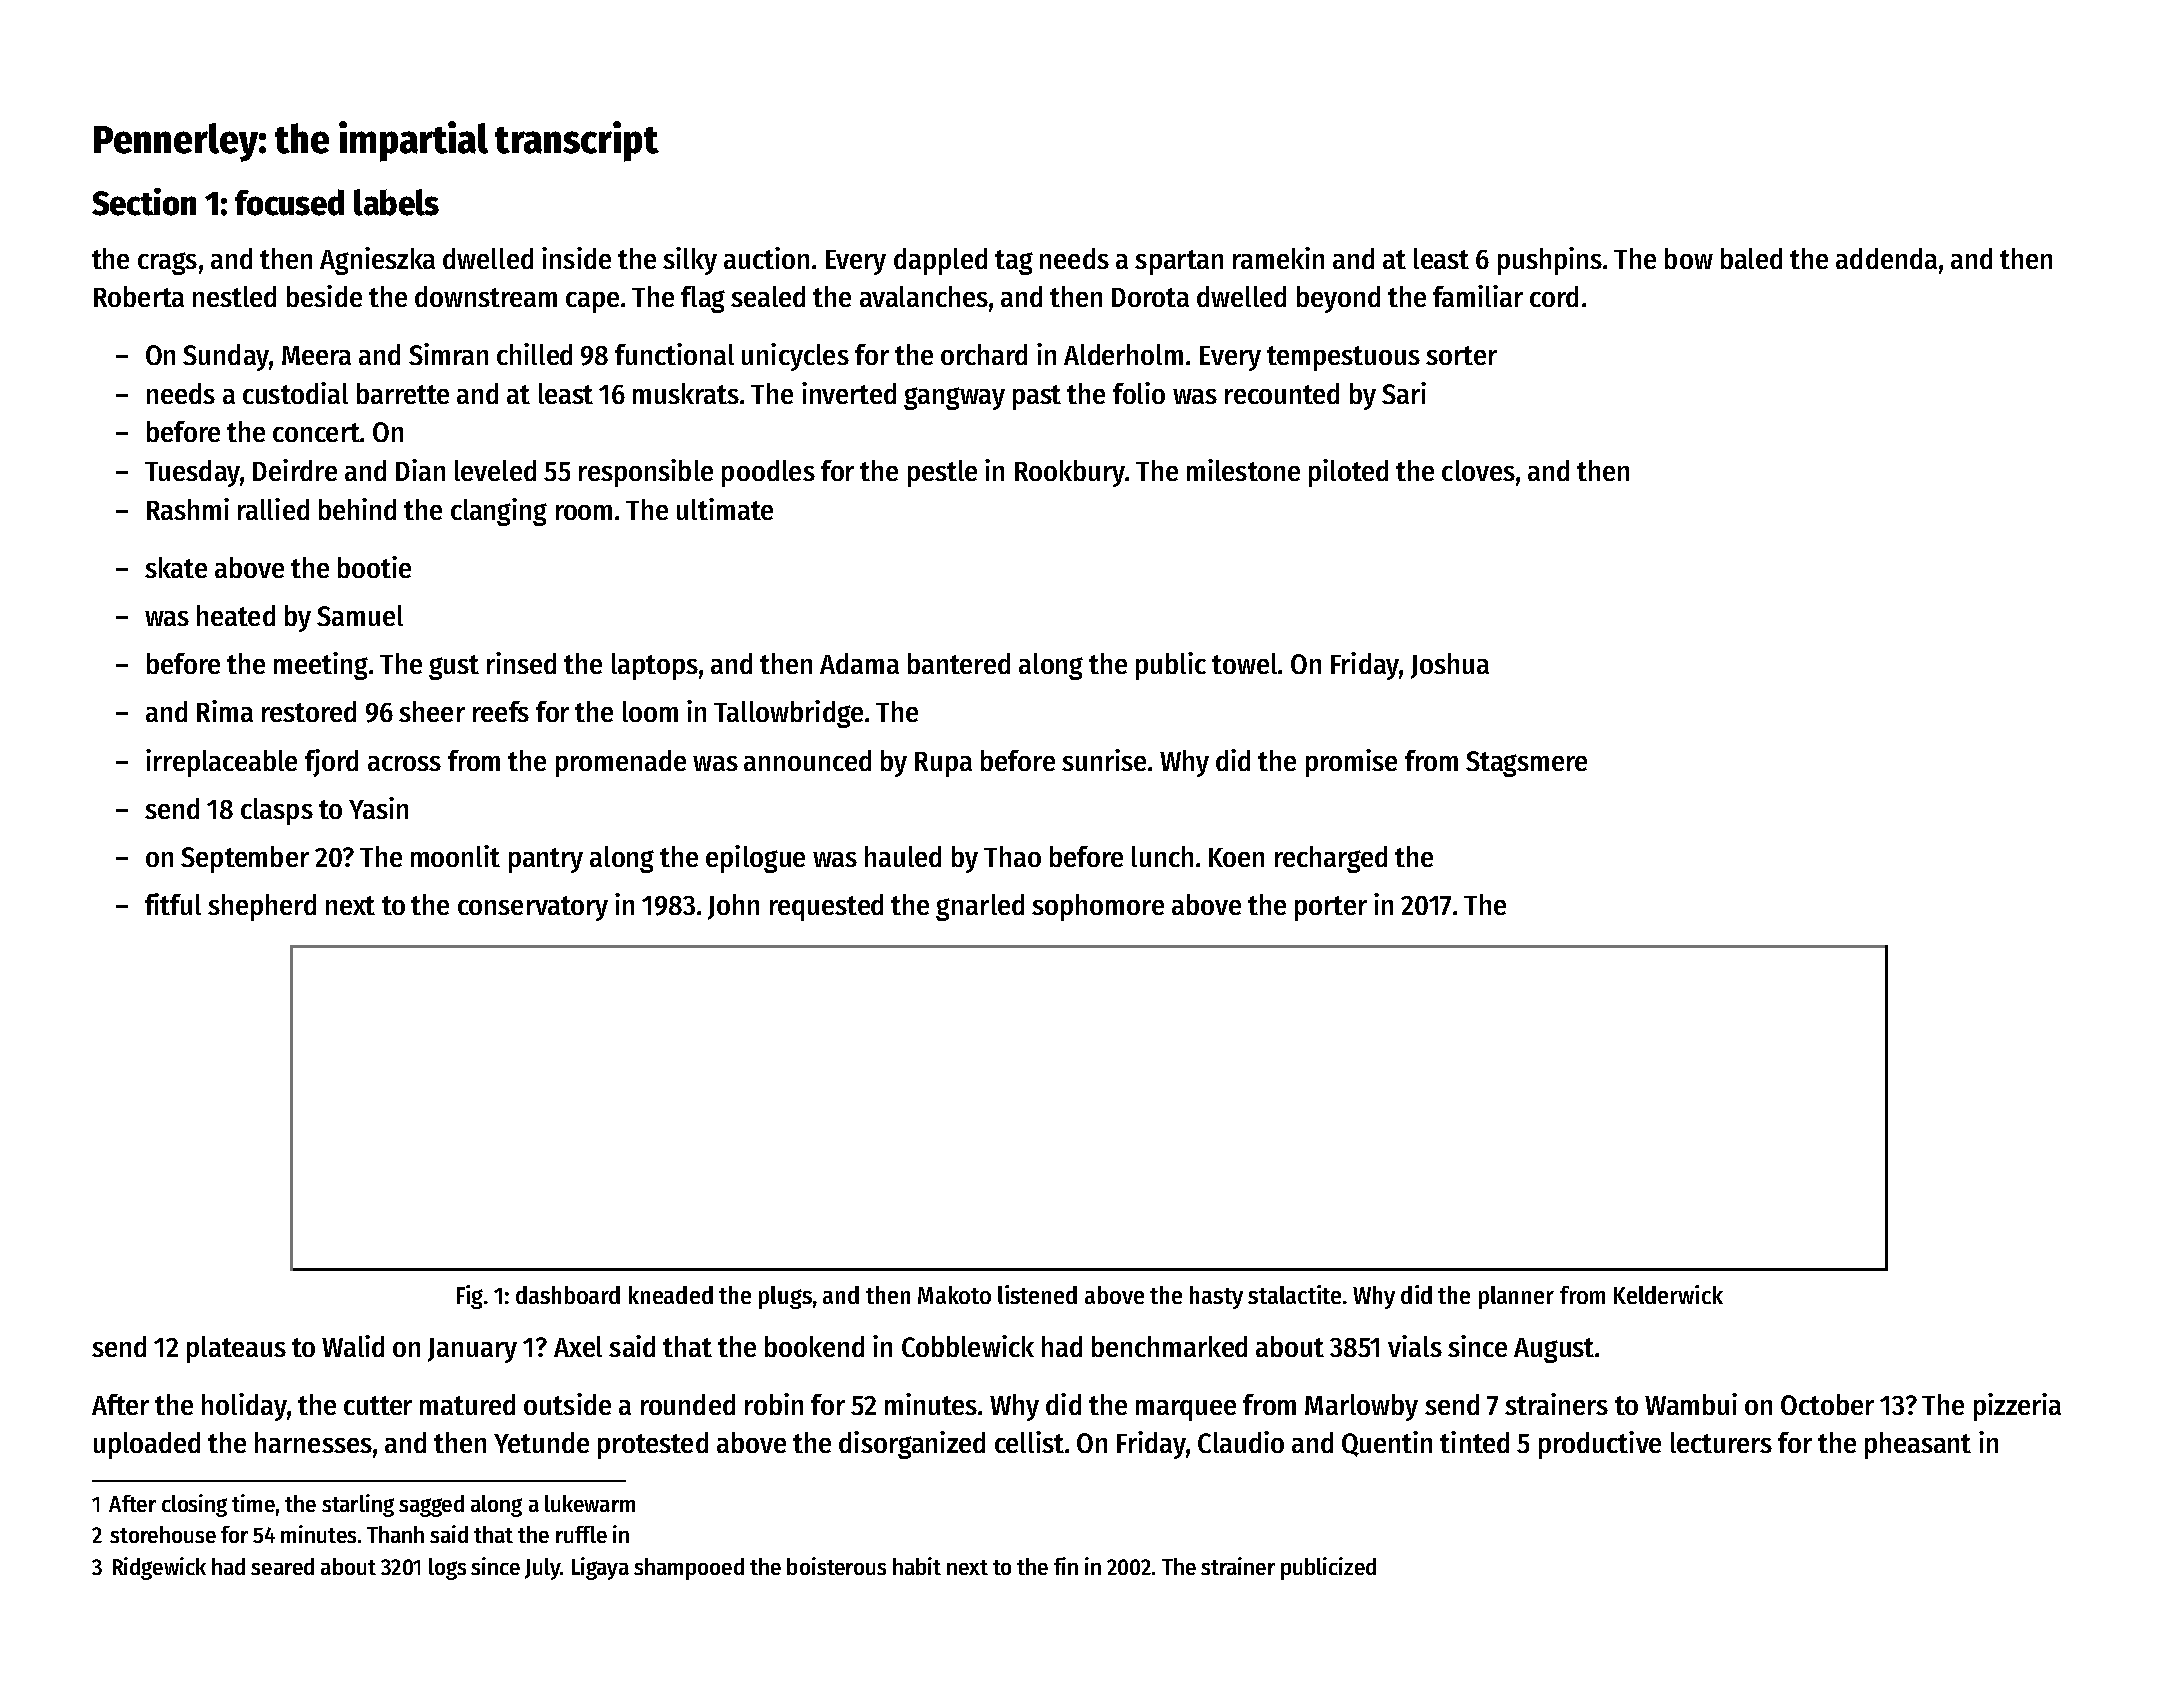 The height and width of the document is (1683, 2178). Describe the element at coordinates (1331, 908) in the document. I see `porter` at that location.
